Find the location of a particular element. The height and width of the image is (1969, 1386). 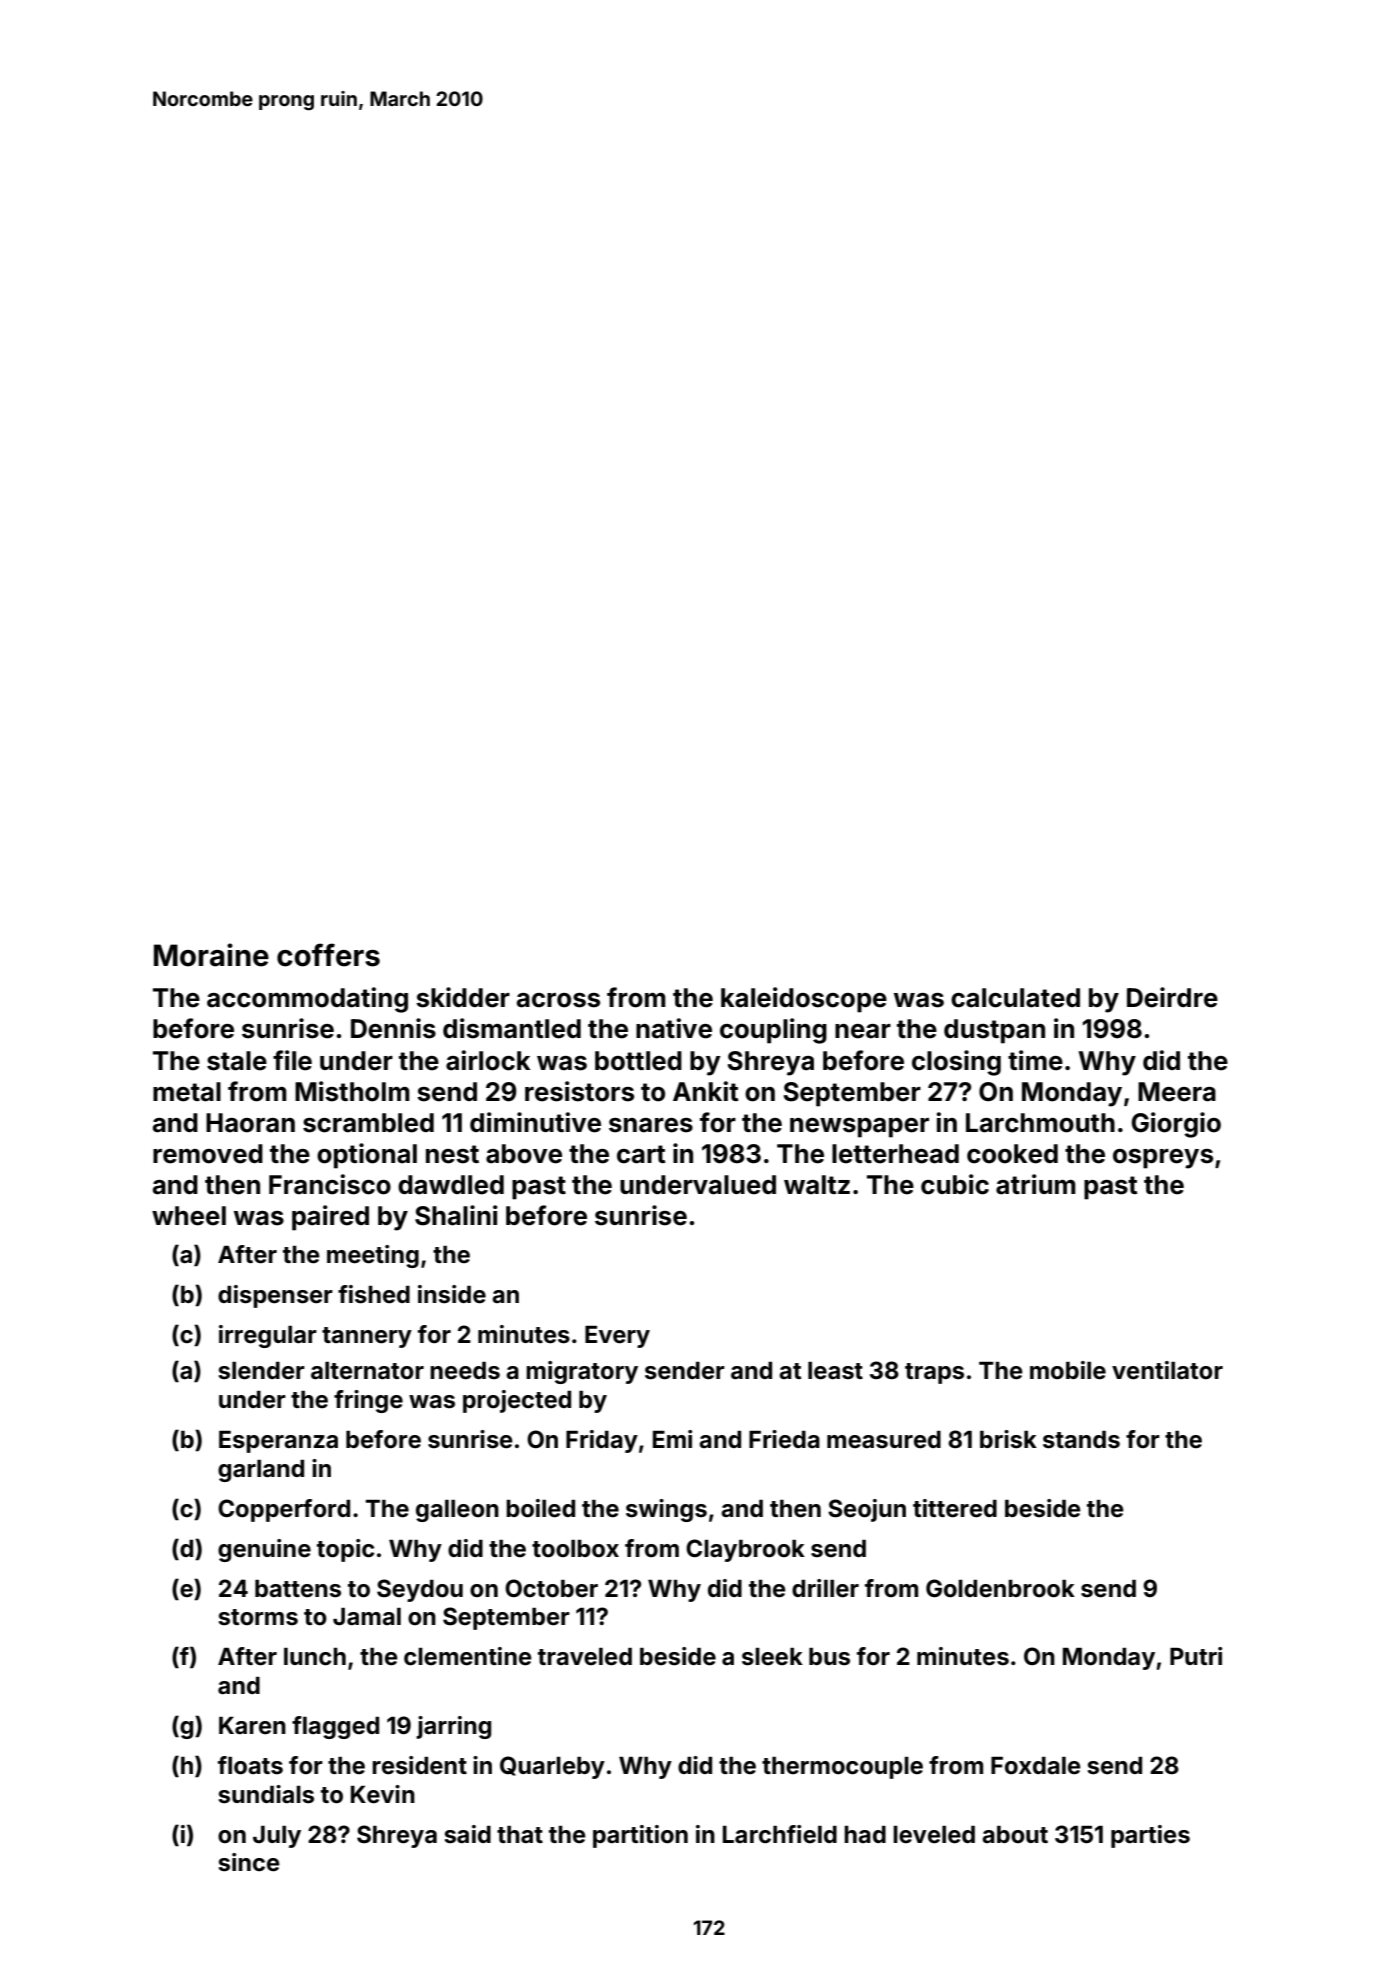

above is located at coordinates (524, 1154).
